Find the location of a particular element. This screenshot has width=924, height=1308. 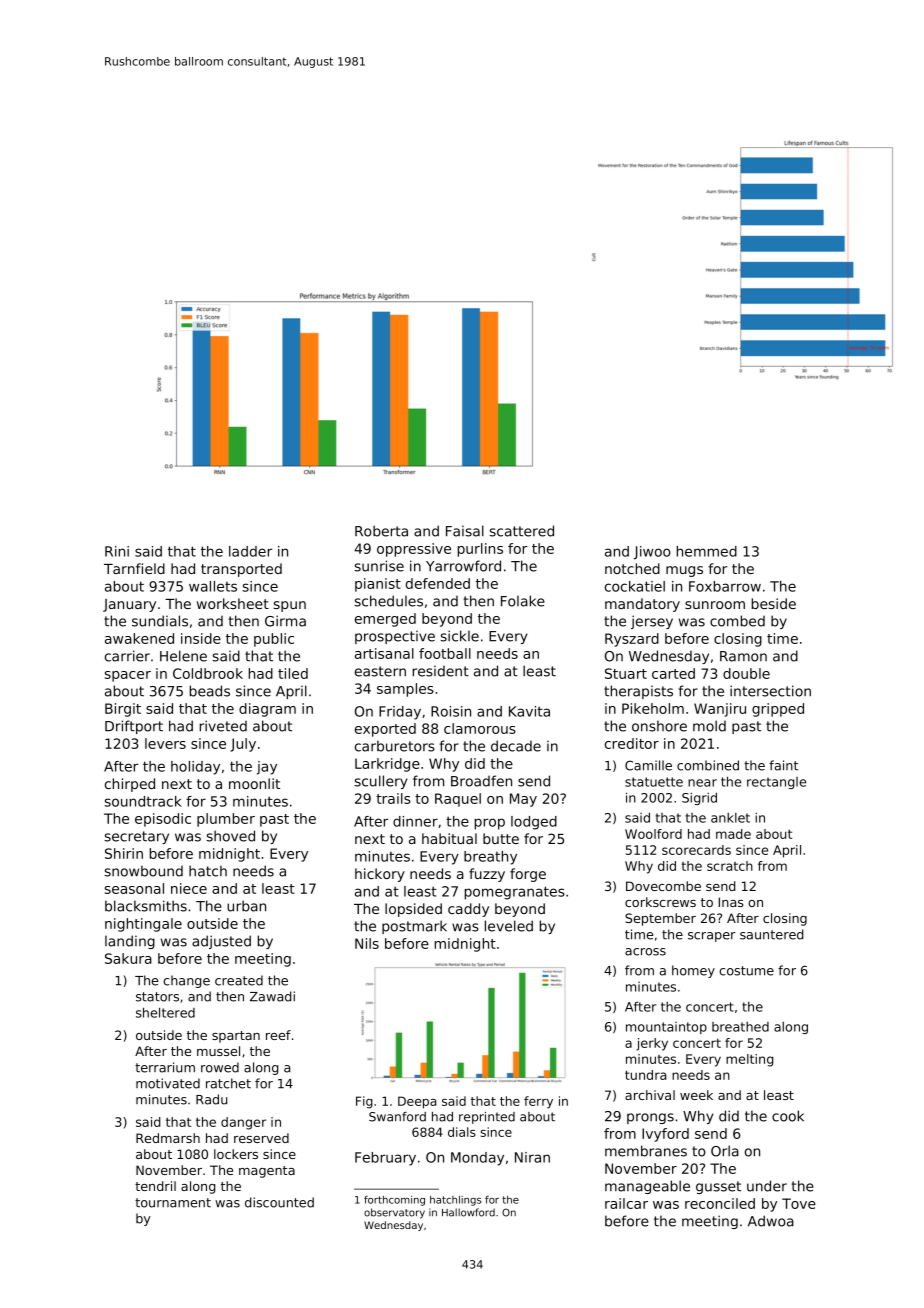

caddy is located at coordinates (468, 910).
